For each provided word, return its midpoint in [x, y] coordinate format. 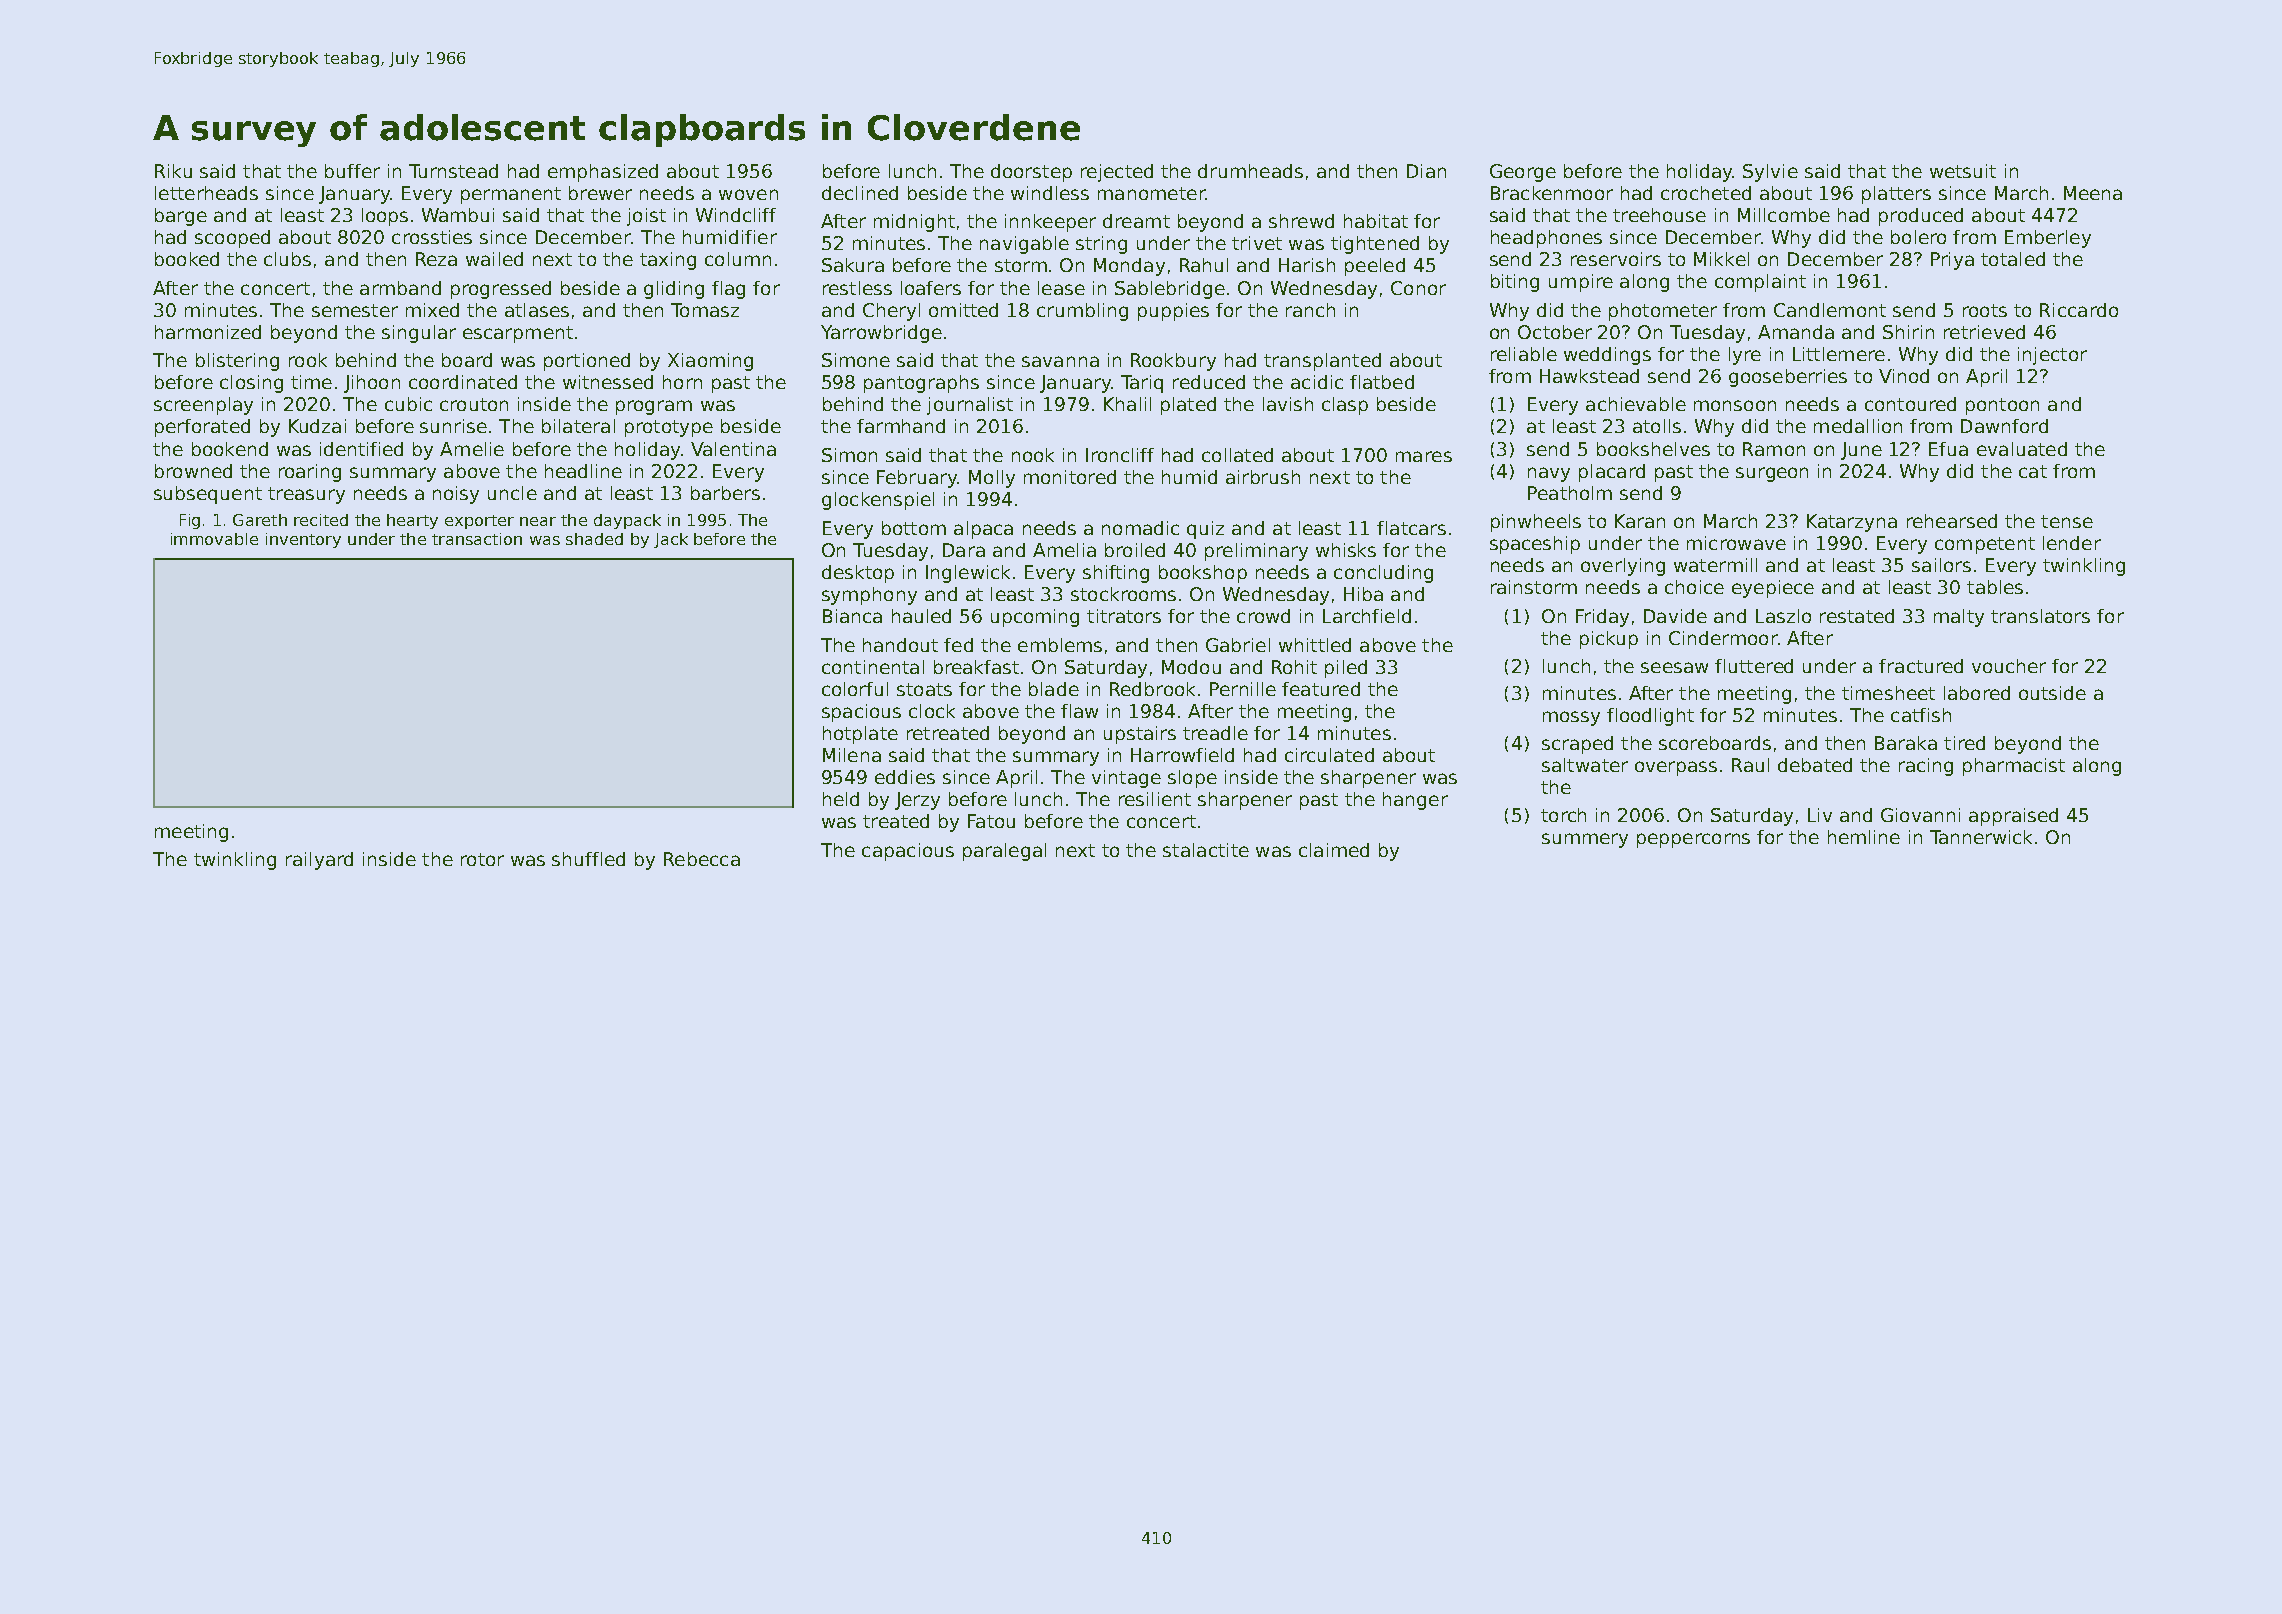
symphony [869, 596]
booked [187, 259]
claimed [1334, 850]
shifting [1116, 574]
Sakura [853, 265]
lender [2072, 543]
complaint [1760, 283]
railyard [319, 861]
